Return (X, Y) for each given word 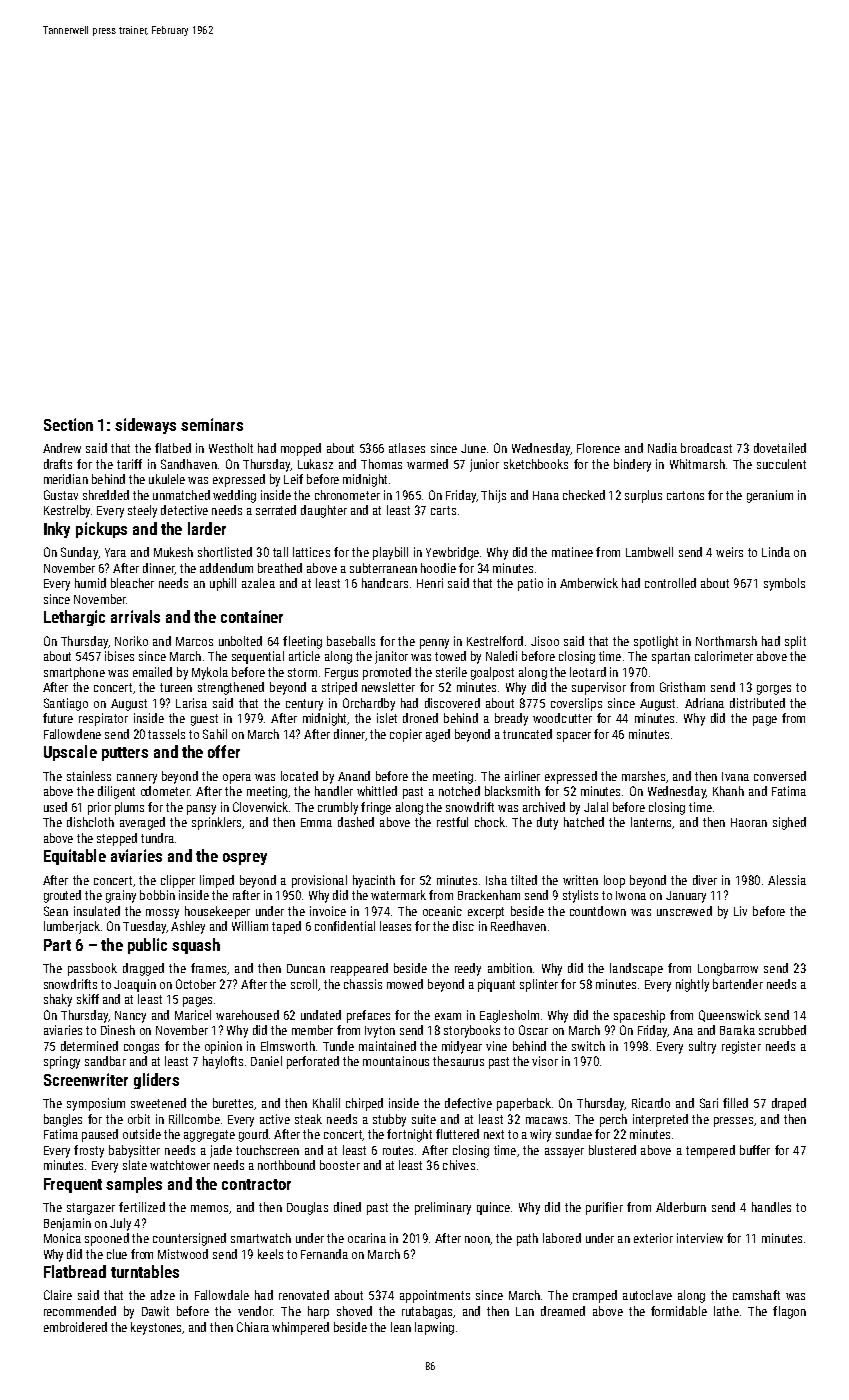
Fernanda (324, 1254)
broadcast (706, 448)
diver (705, 880)
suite (424, 1119)
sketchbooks (536, 464)
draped (789, 1104)
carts (443, 510)
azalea (258, 583)
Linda (776, 552)
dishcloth (90, 822)
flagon (789, 1312)
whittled (377, 791)
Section (68, 424)
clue (117, 1254)
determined (89, 1046)
